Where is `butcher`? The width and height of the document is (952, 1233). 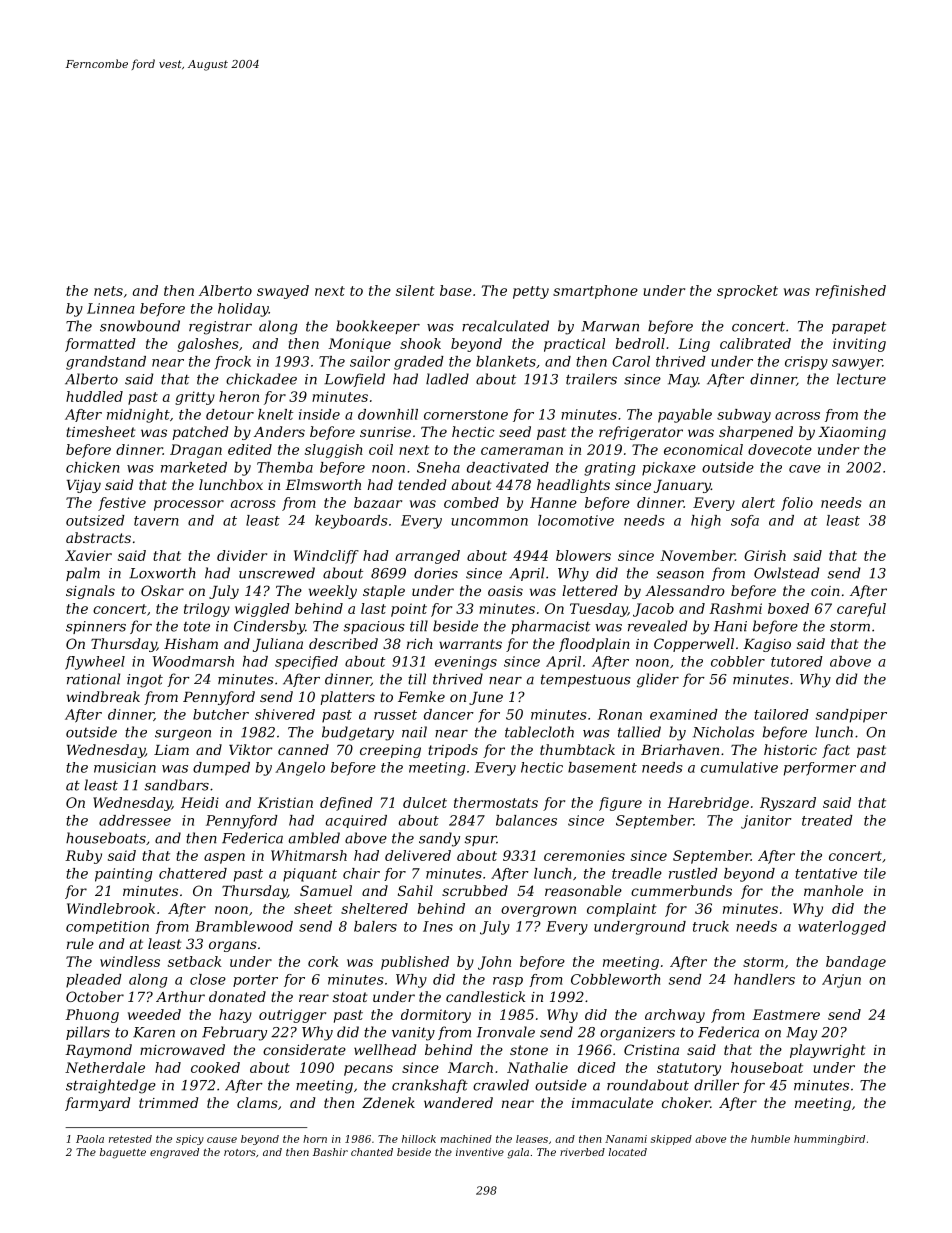
butcher is located at coordinates (221, 714).
